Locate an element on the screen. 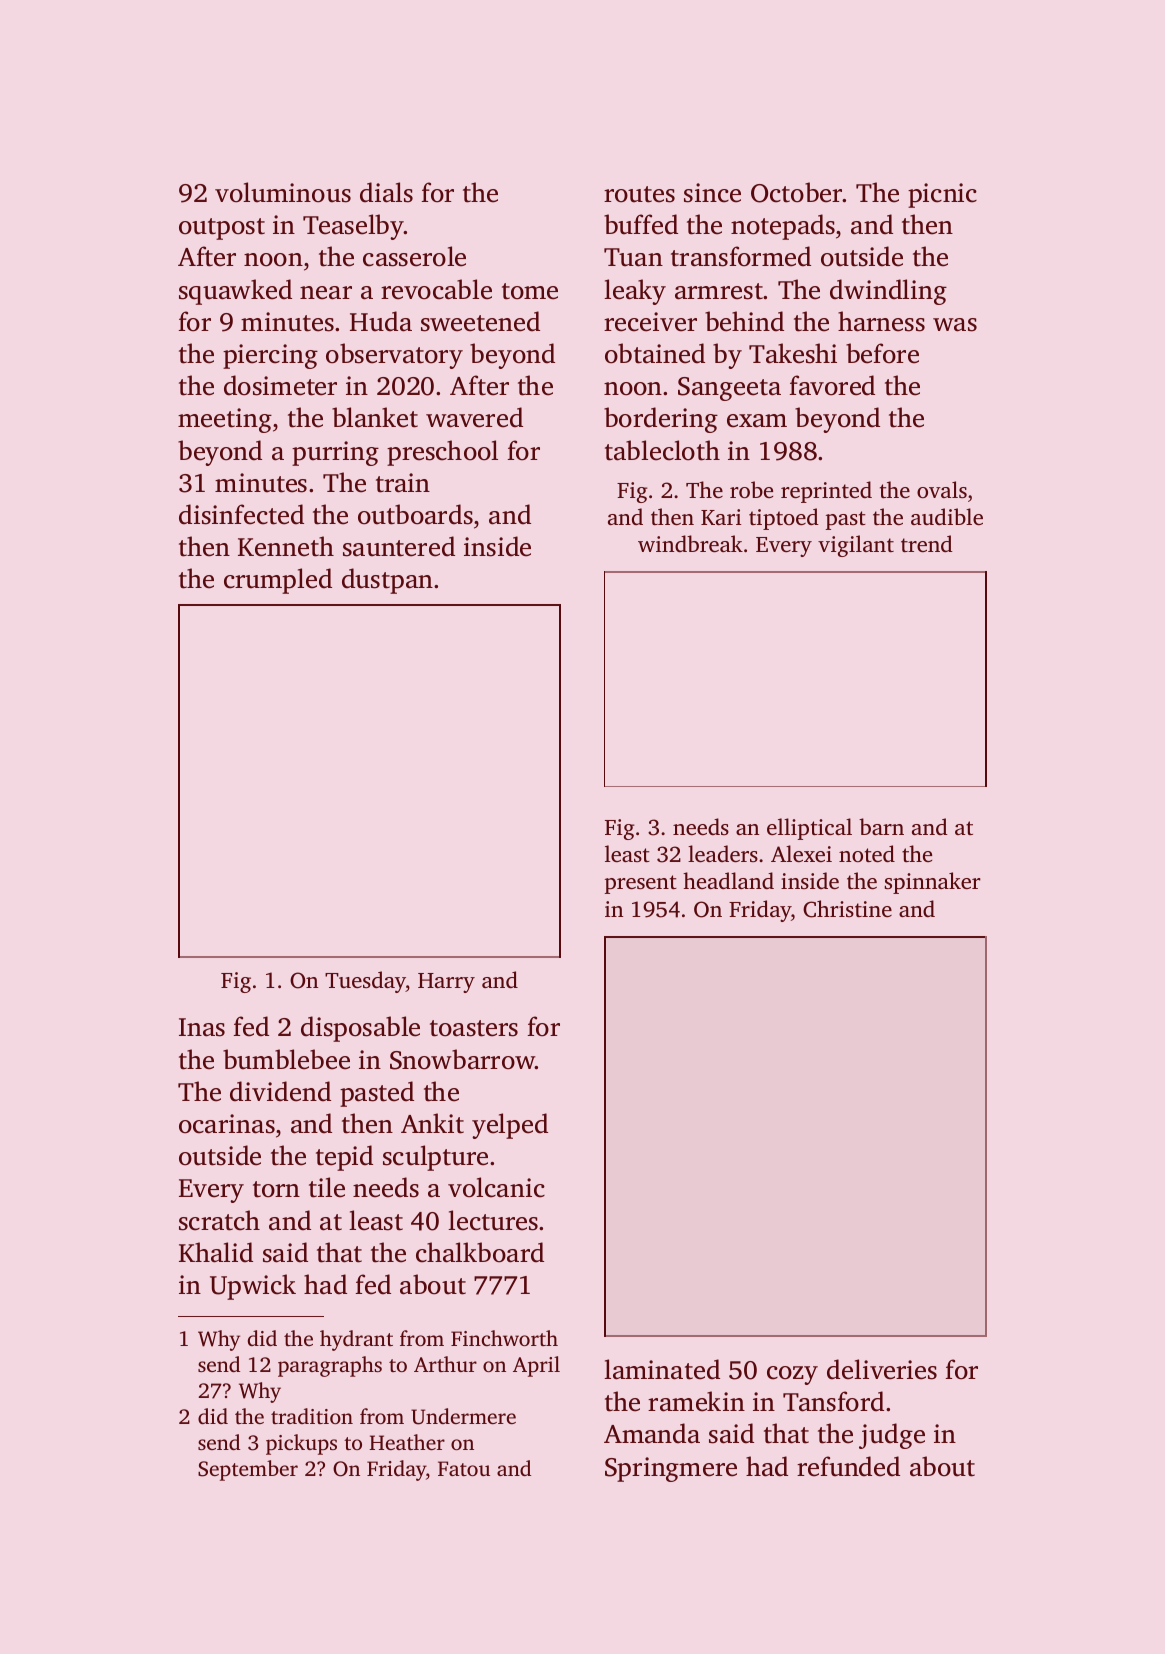 The height and width of the screenshot is (1654, 1165). elliptical is located at coordinates (809, 829).
